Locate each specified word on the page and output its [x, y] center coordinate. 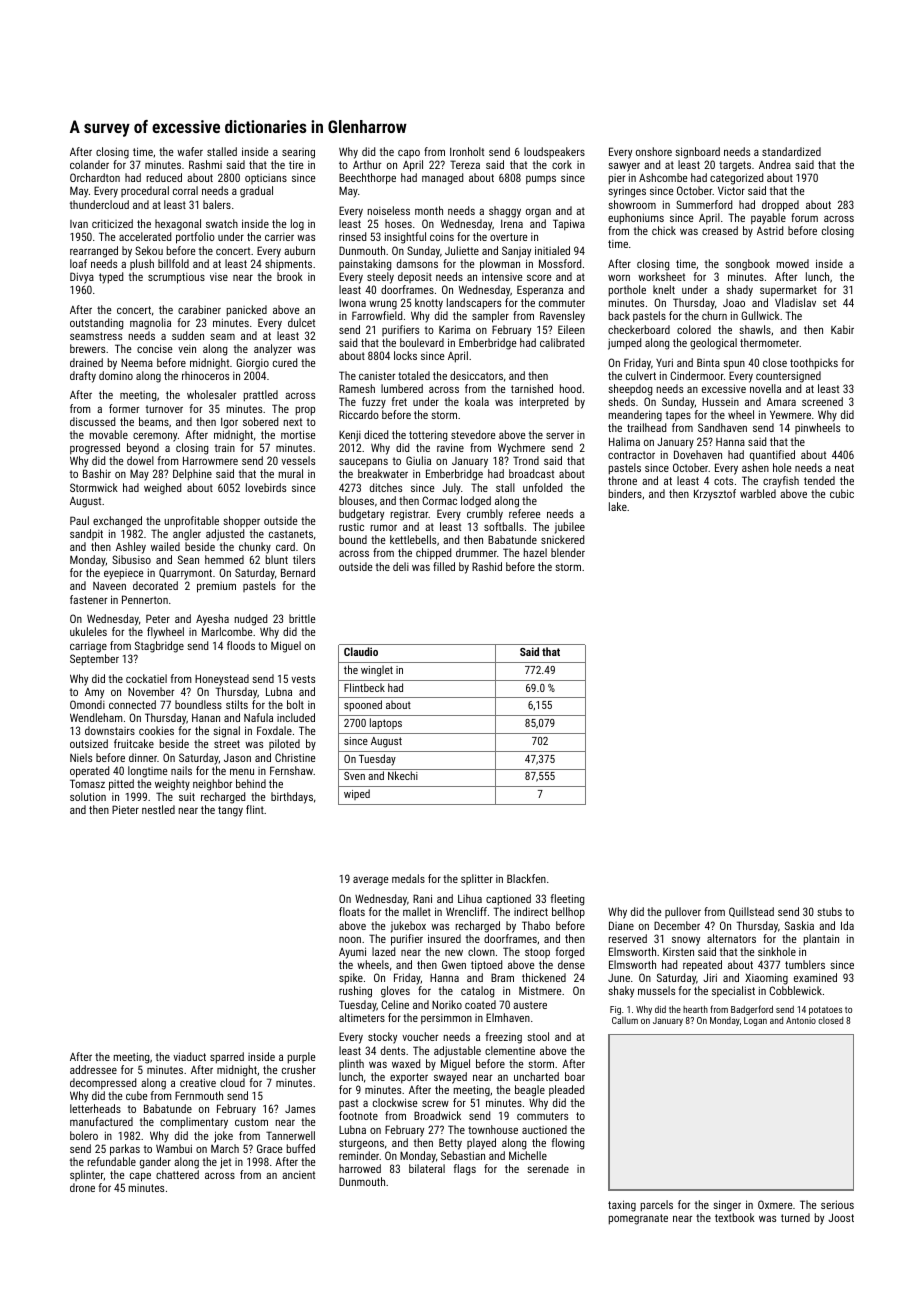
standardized [791, 151]
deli [401, 566]
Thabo [536, 925]
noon [350, 940]
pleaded [566, 1091]
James [300, 1109]
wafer [190, 151]
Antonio [801, 1020]
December [677, 925]
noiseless [389, 210]
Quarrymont [185, 574]
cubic [842, 493]
